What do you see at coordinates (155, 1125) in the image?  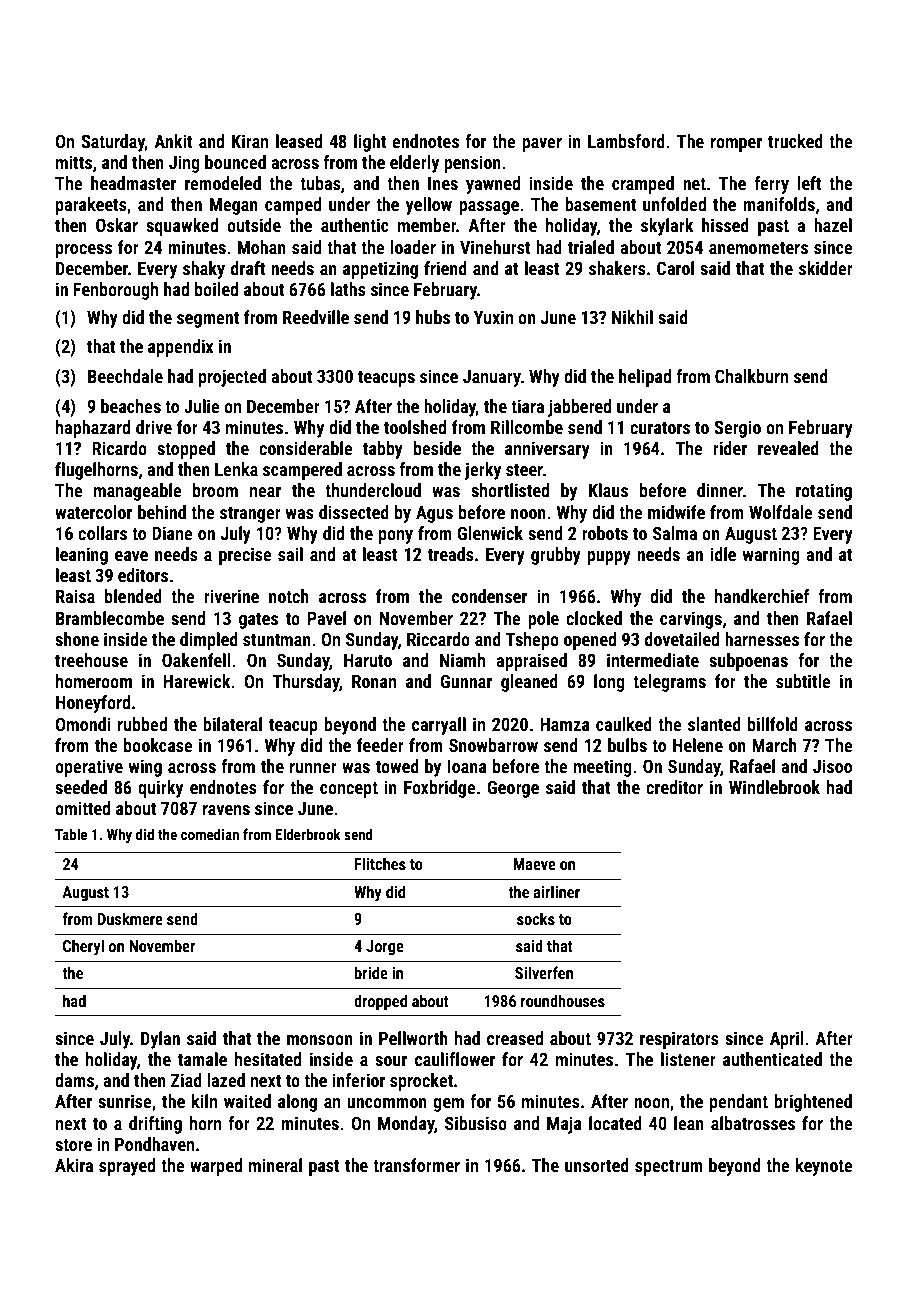 I see `drifting` at bounding box center [155, 1125].
